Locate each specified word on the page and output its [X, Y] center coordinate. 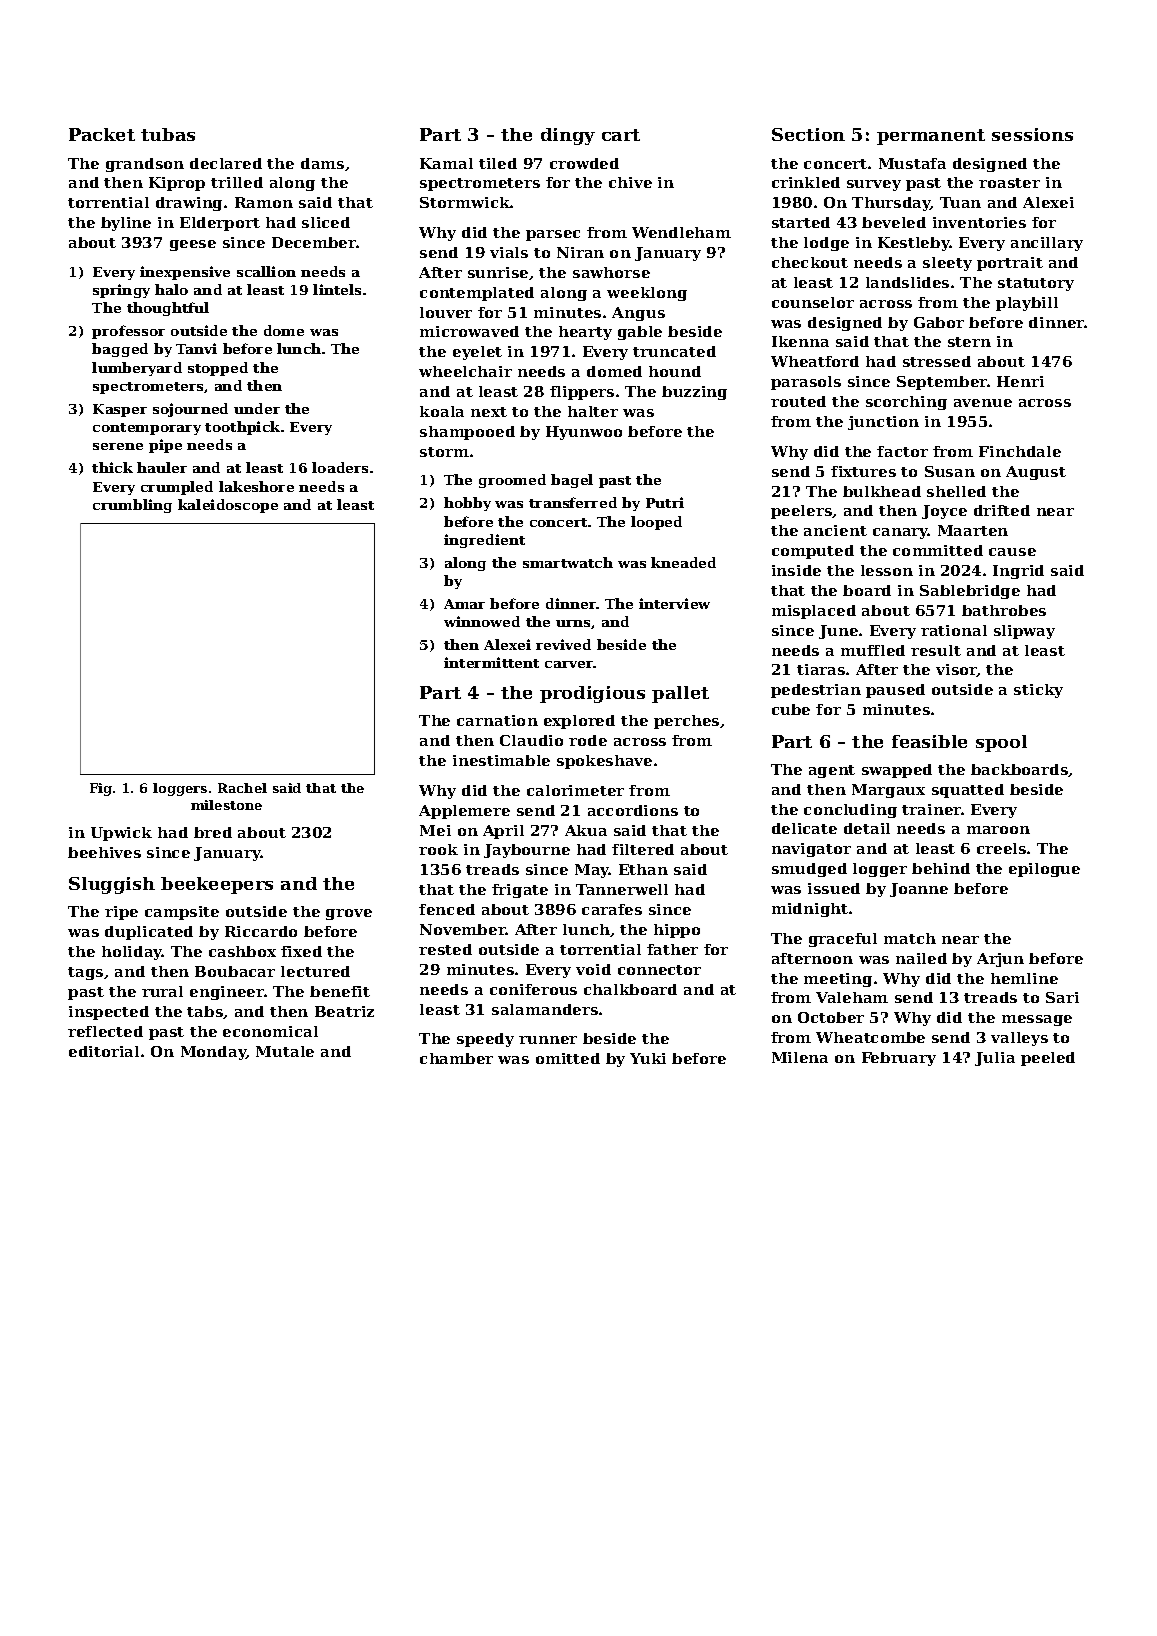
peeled [1048, 1059]
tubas [168, 134]
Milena [800, 1057]
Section [808, 134]
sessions [1032, 134]
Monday [213, 1053]
